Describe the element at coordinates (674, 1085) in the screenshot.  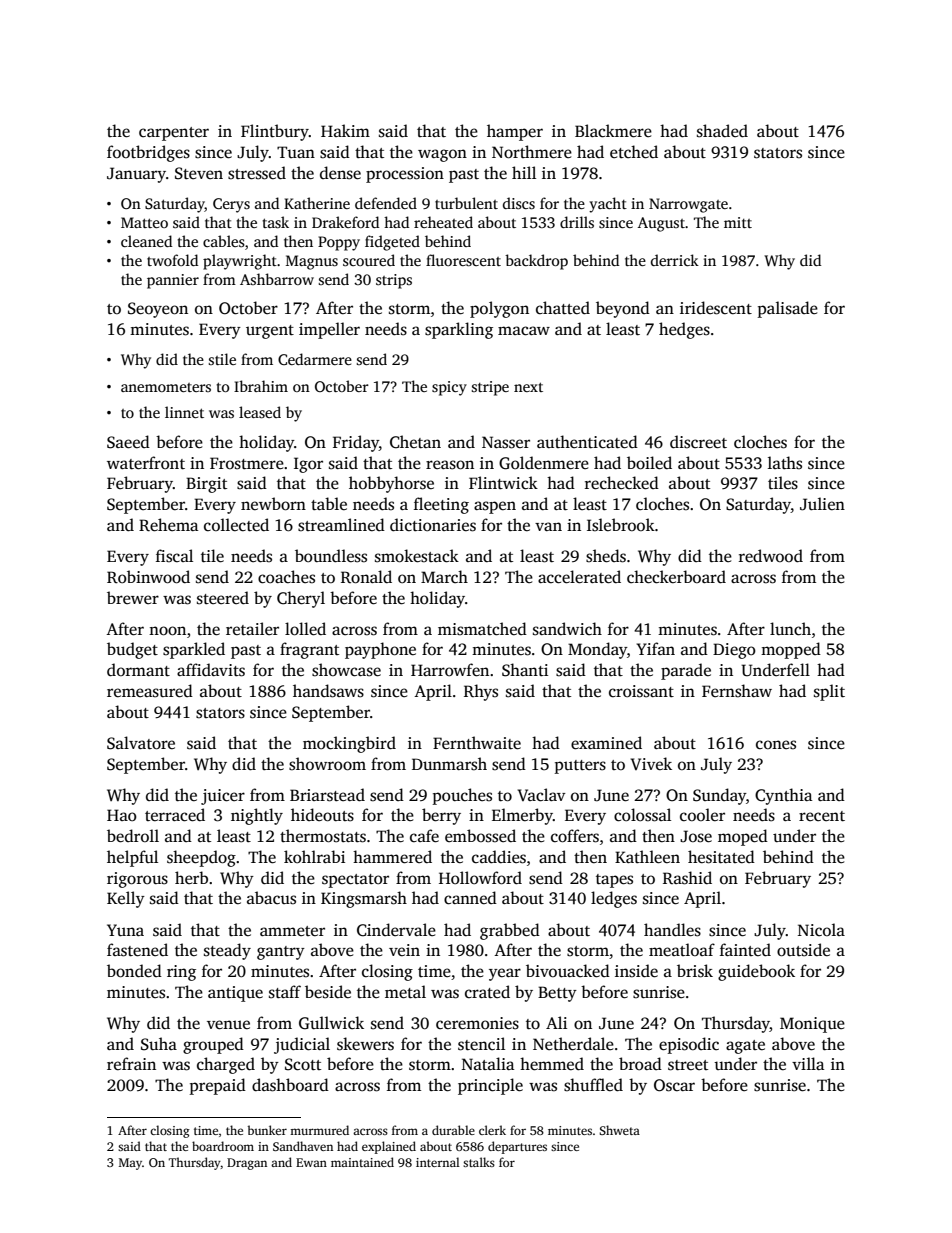
I see `Oscar` at that location.
